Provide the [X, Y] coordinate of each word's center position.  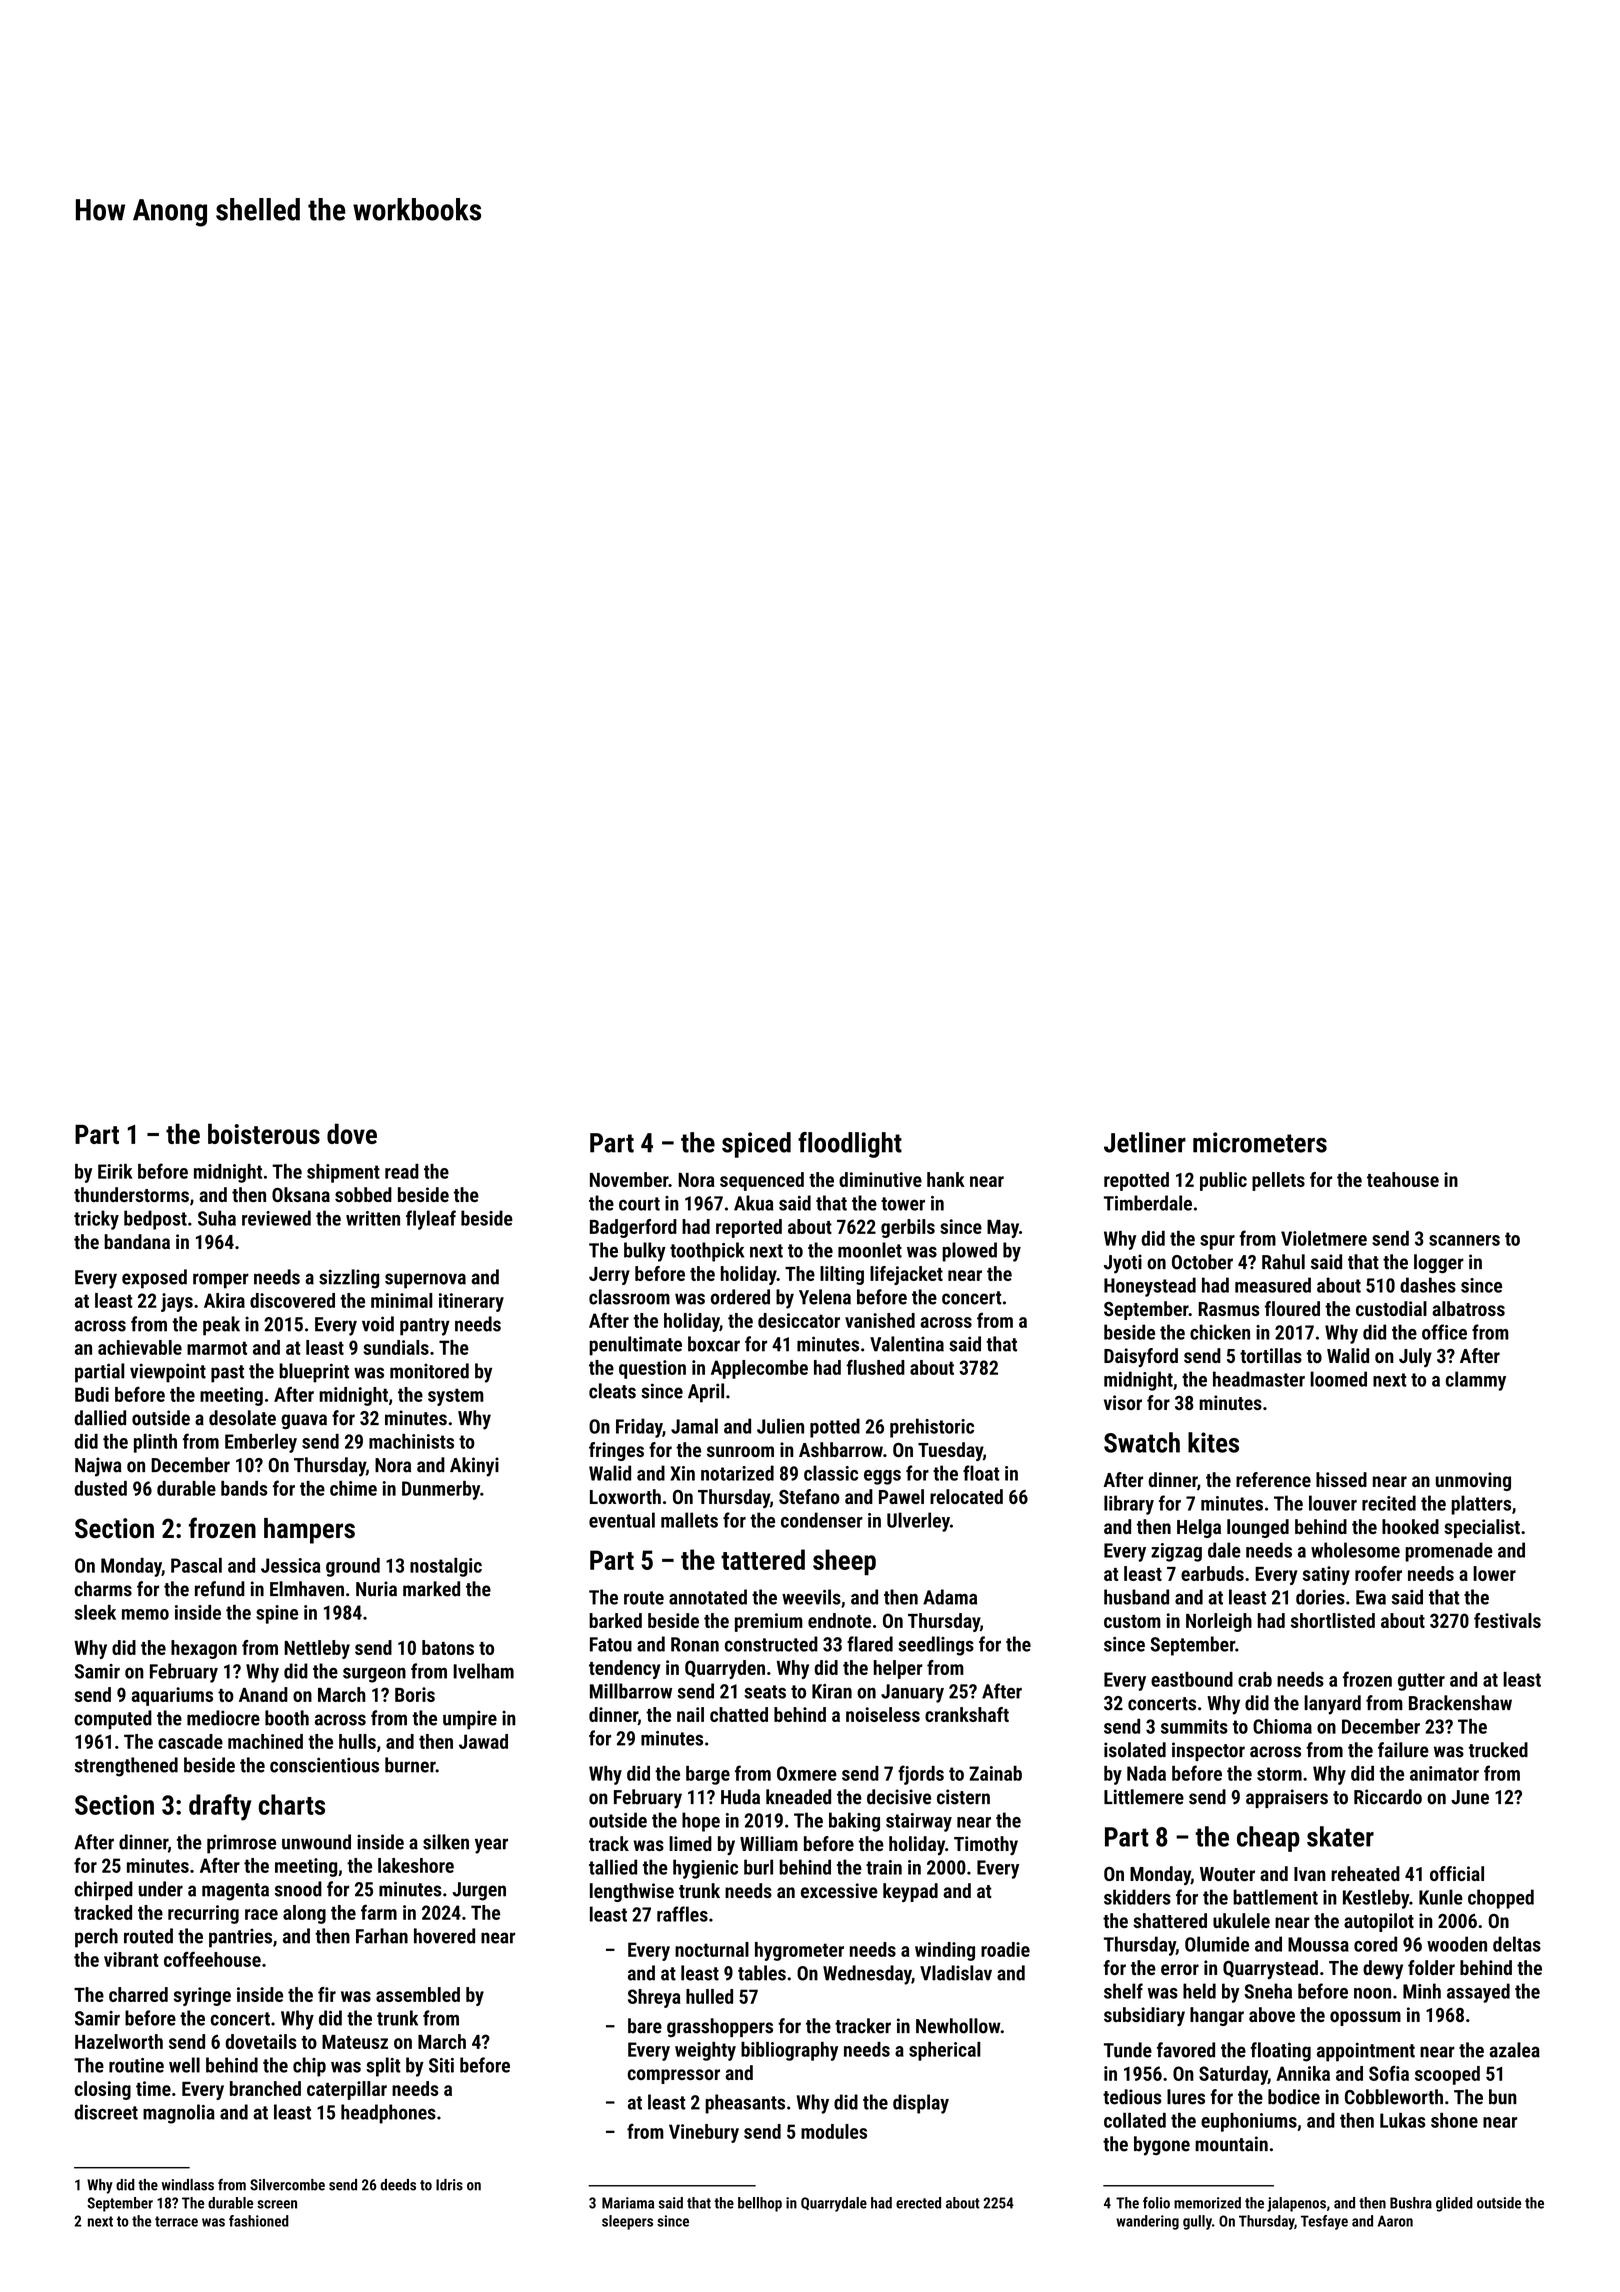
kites [1213, 1442]
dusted [100, 1488]
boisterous [264, 1133]
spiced [756, 1145]
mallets [689, 1520]
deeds [398, 2185]
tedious [1132, 2097]
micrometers [1260, 1142]
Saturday [1233, 2075]
